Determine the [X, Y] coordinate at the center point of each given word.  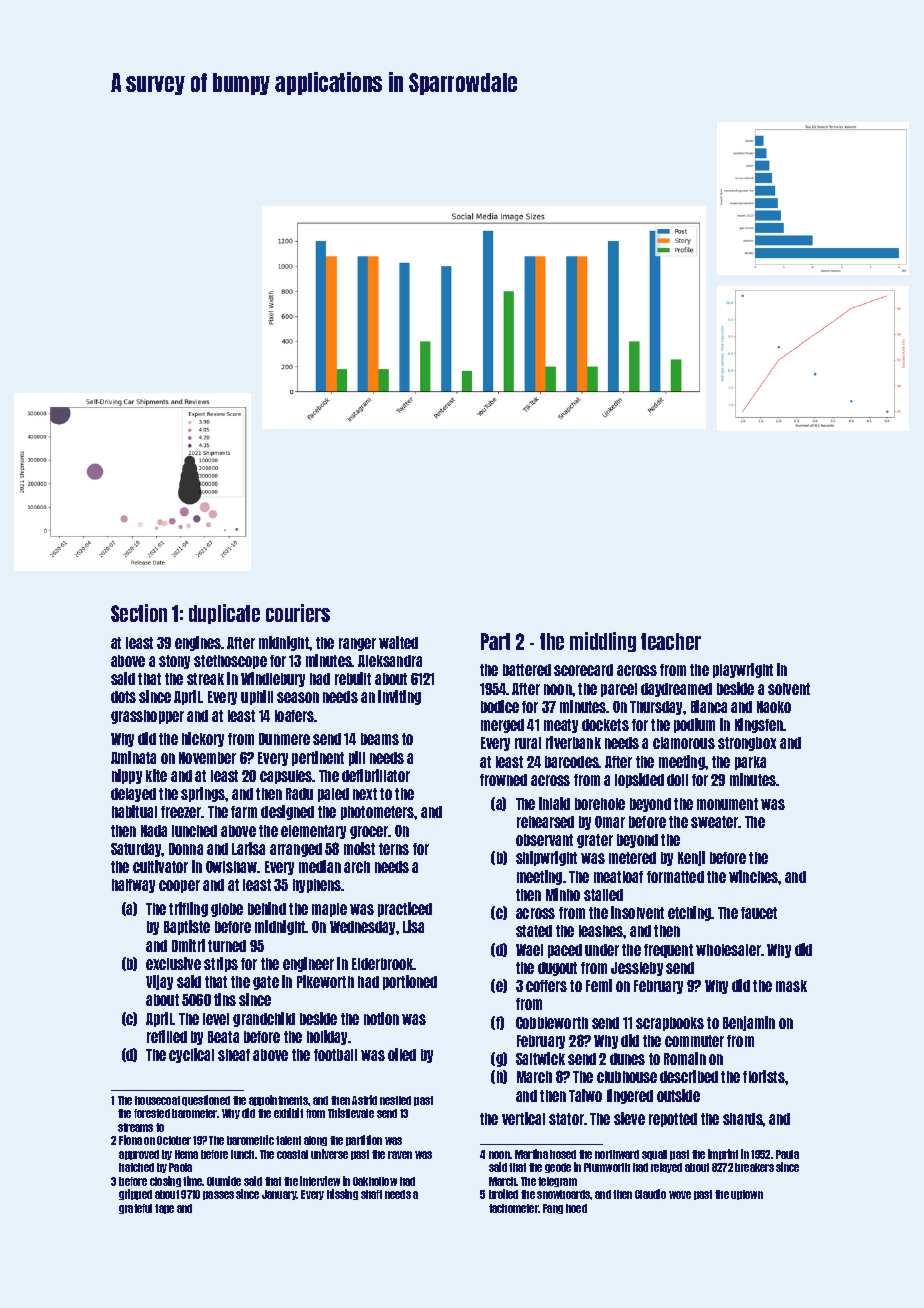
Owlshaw [232, 867]
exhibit [288, 1113]
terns [394, 849]
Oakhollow [375, 1181]
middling [603, 642]
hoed [576, 1208]
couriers [298, 613]
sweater [715, 822]
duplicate [224, 614]
